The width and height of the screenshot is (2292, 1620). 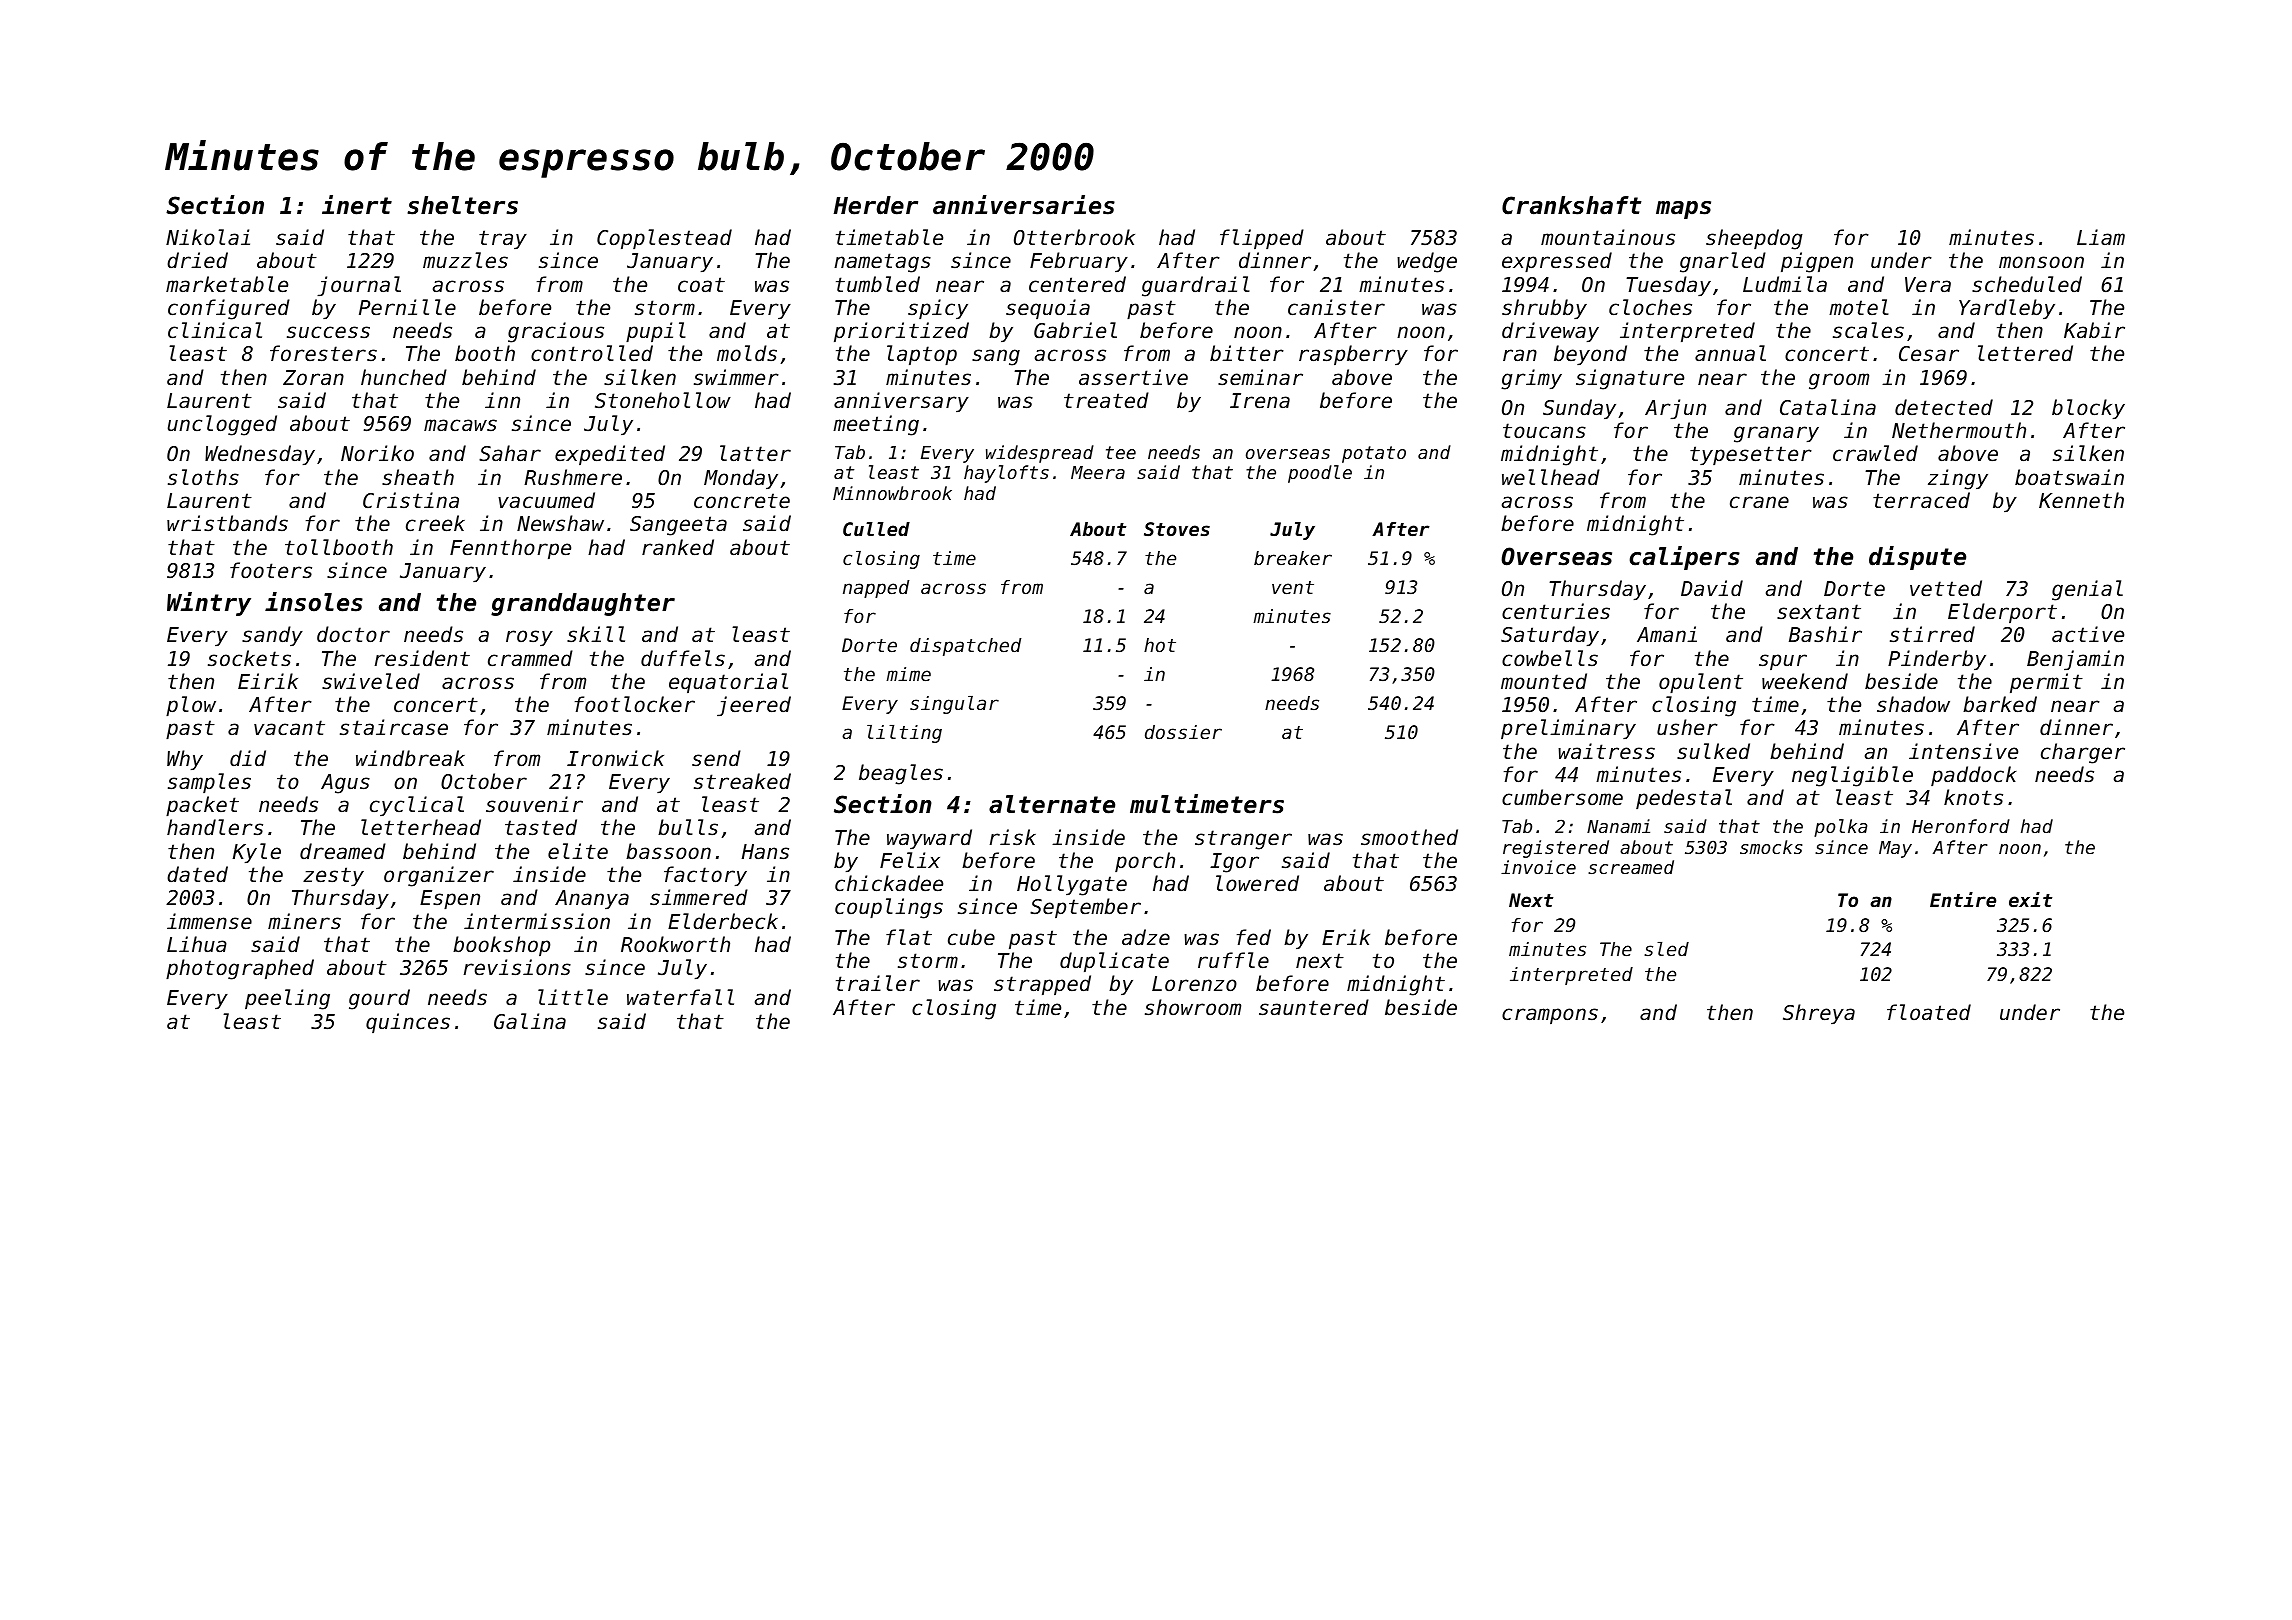 What do you see at coordinates (678, 547) in the screenshot?
I see `ranked` at bounding box center [678, 547].
